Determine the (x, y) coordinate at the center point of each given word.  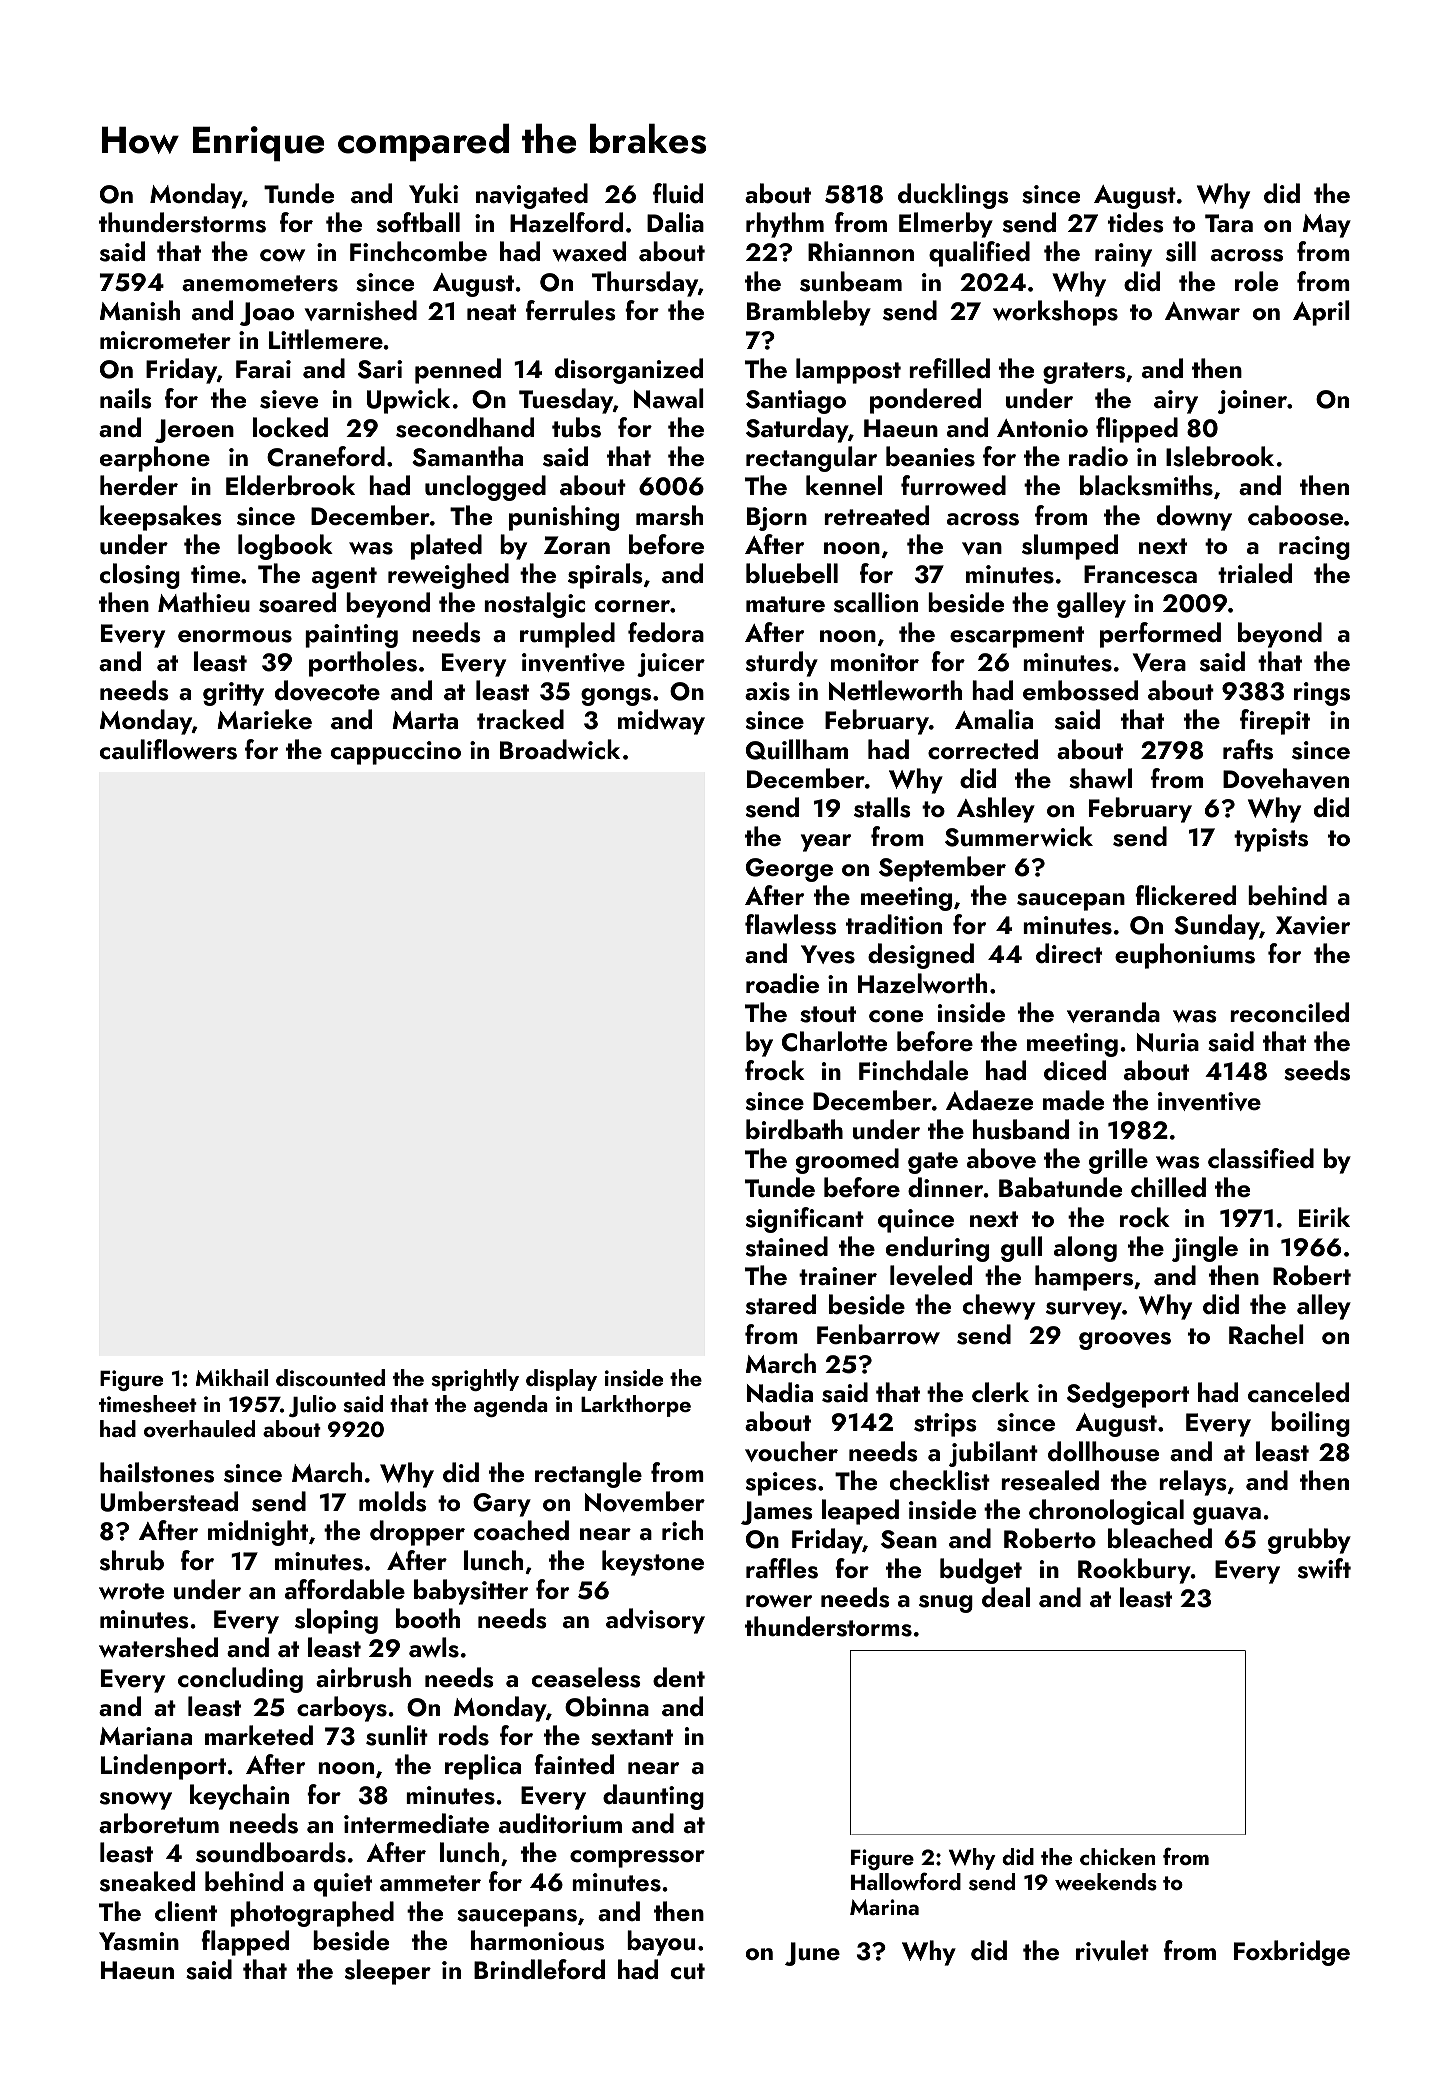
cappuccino (396, 753)
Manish (140, 310)
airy (1176, 402)
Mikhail (232, 1377)
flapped (245, 1943)
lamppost (848, 371)
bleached (1160, 1538)
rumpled (567, 635)
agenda (511, 1406)
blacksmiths (1146, 485)
